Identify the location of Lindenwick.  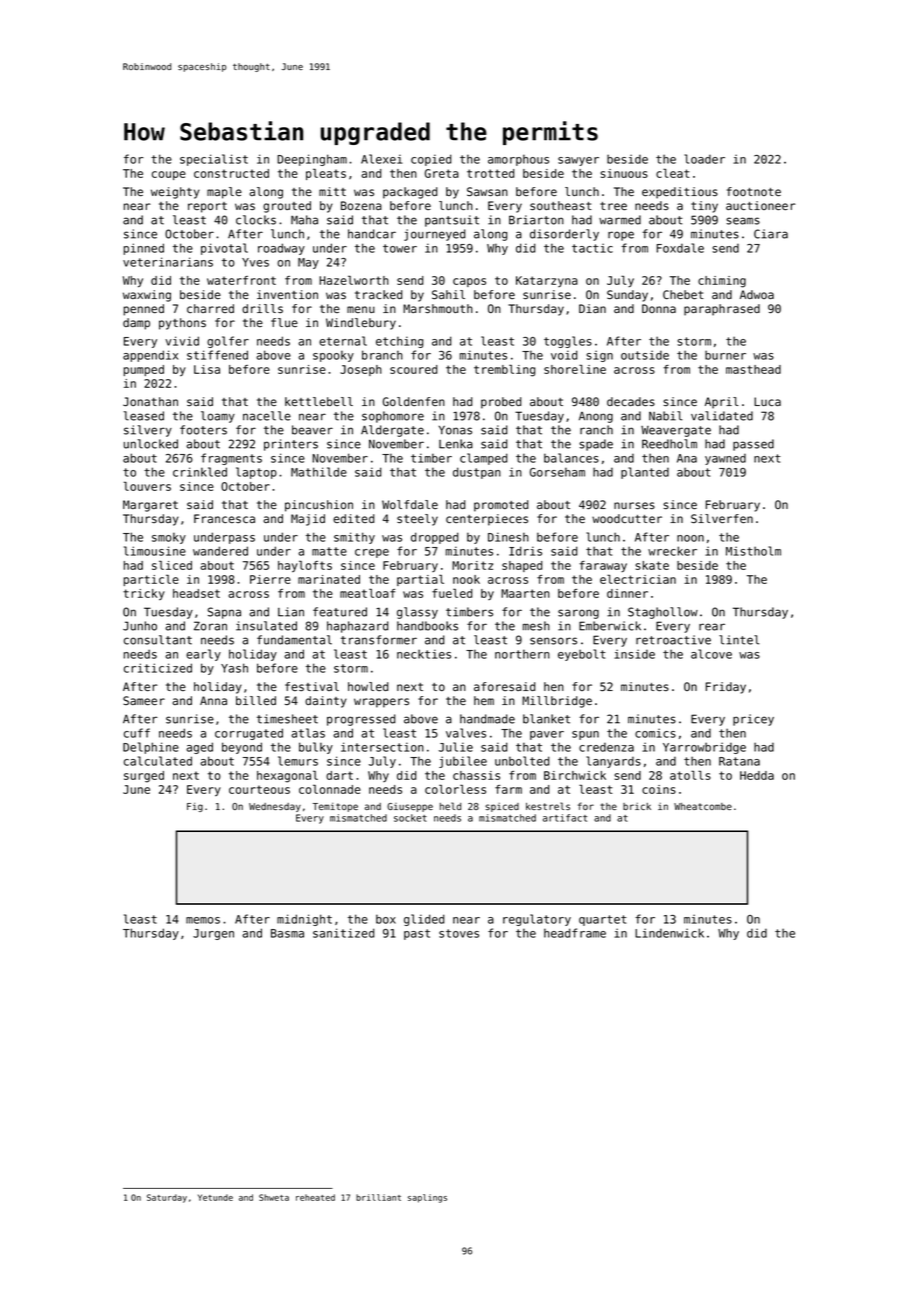
(669, 933).
